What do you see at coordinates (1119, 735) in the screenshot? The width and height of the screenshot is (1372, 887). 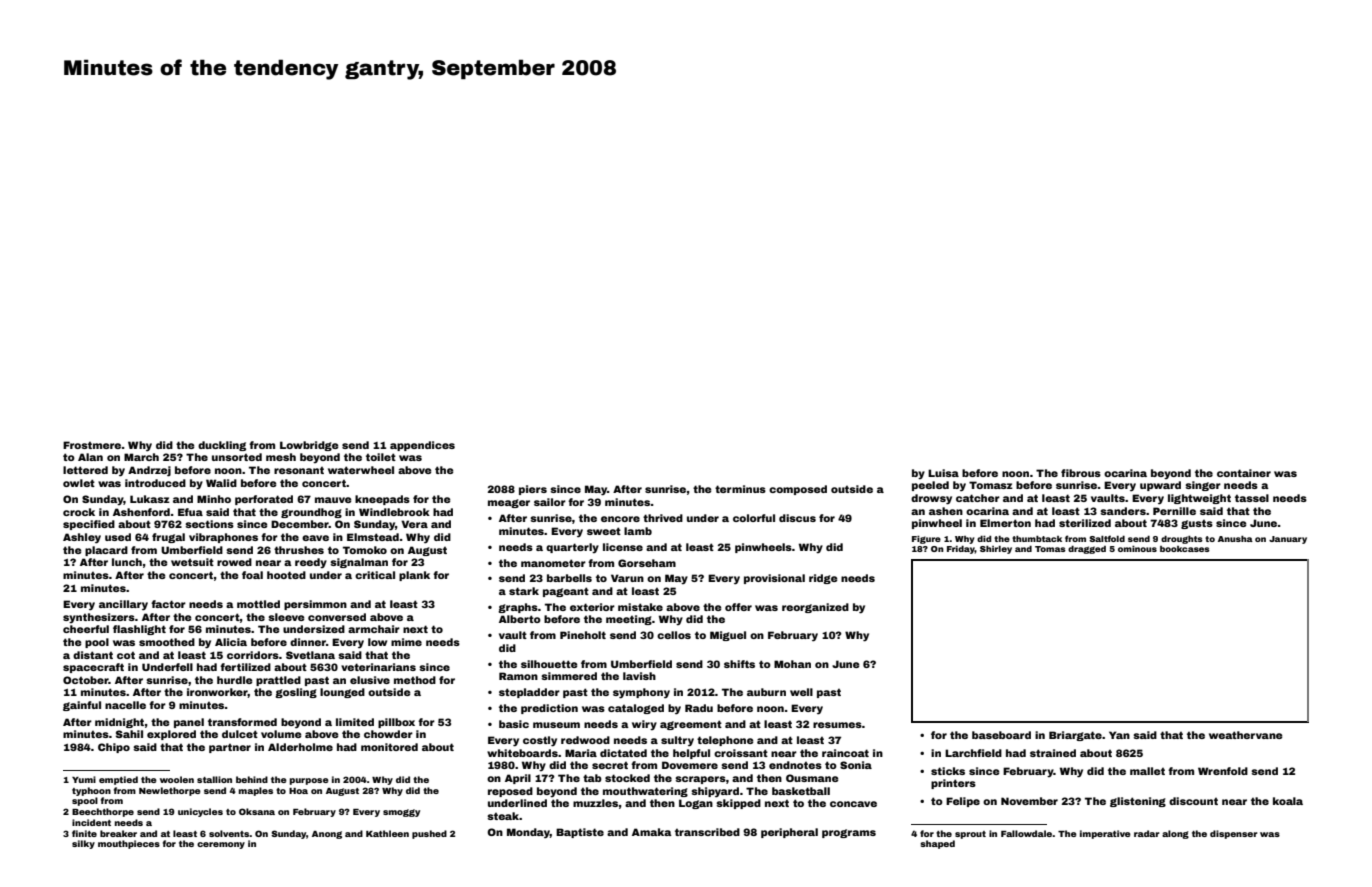 I see `Yan` at bounding box center [1119, 735].
